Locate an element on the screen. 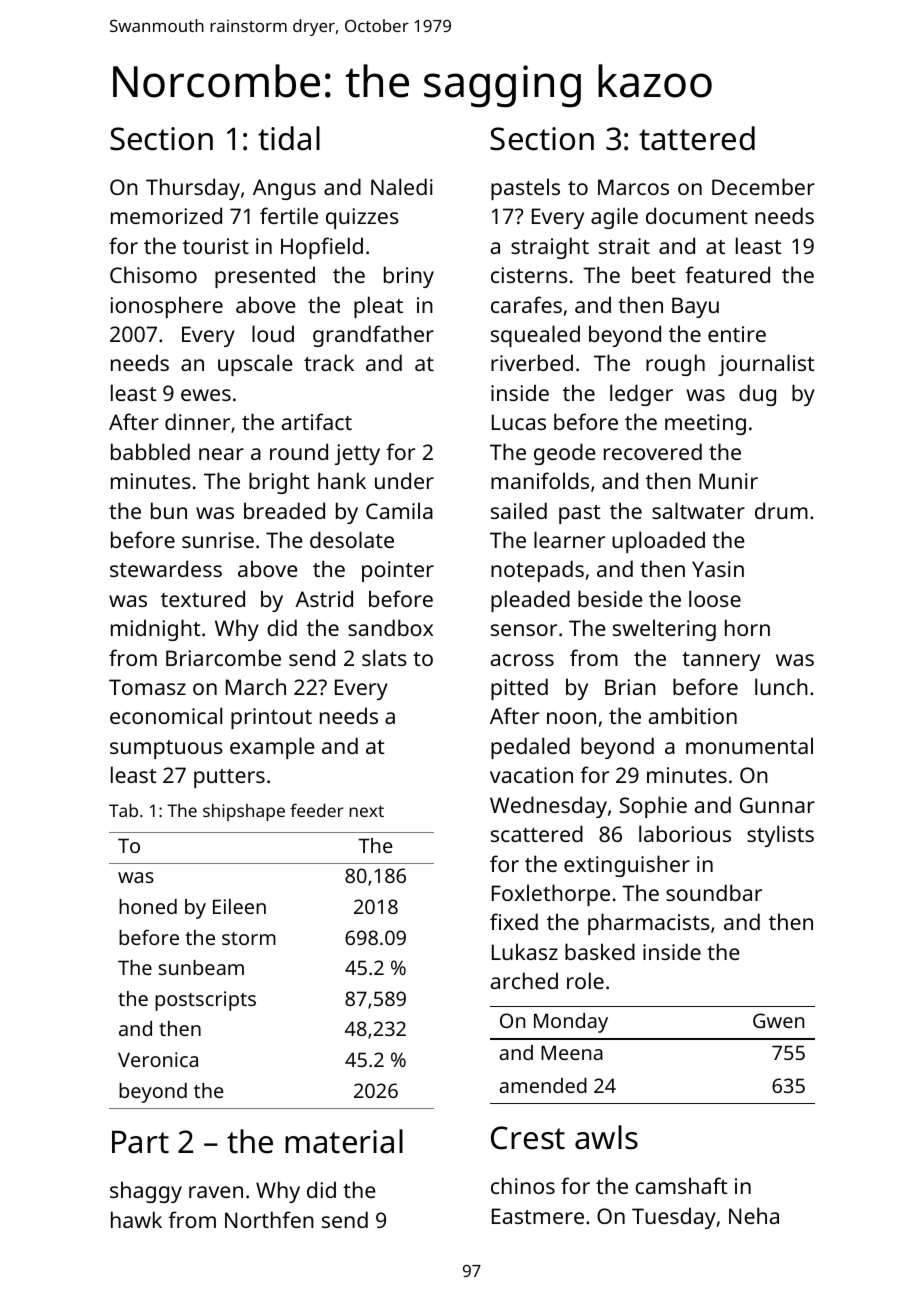 This screenshot has width=924, height=1311. upscale is located at coordinates (255, 365).
